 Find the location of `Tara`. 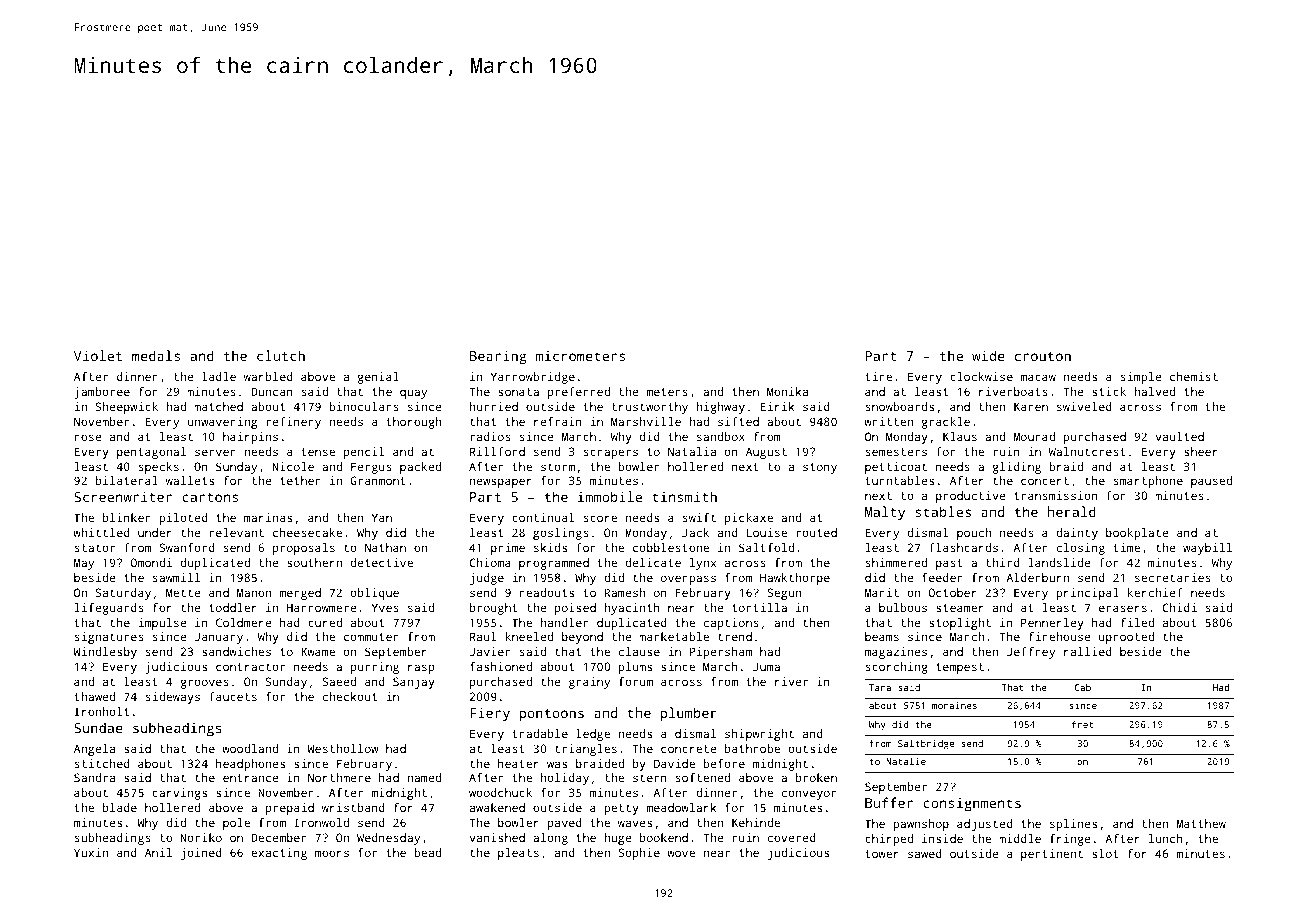

Tara is located at coordinates (880, 687).
